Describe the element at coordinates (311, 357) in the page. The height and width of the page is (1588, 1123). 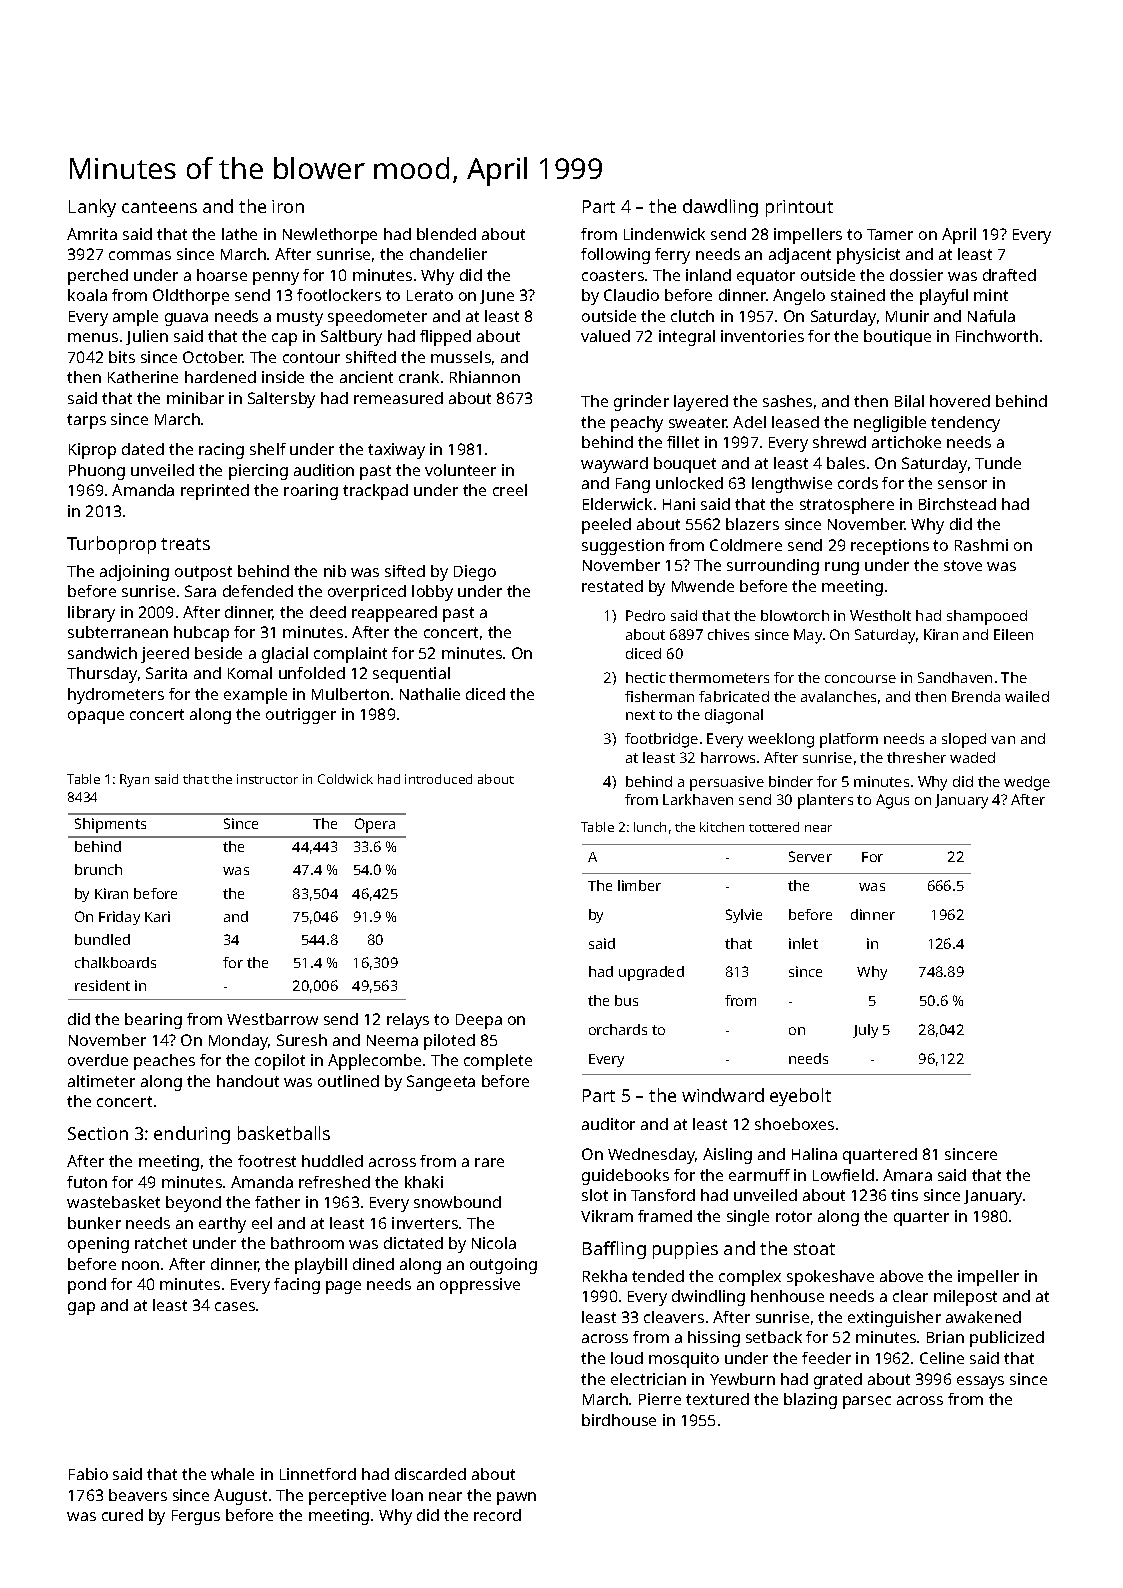
I see `contour` at that location.
